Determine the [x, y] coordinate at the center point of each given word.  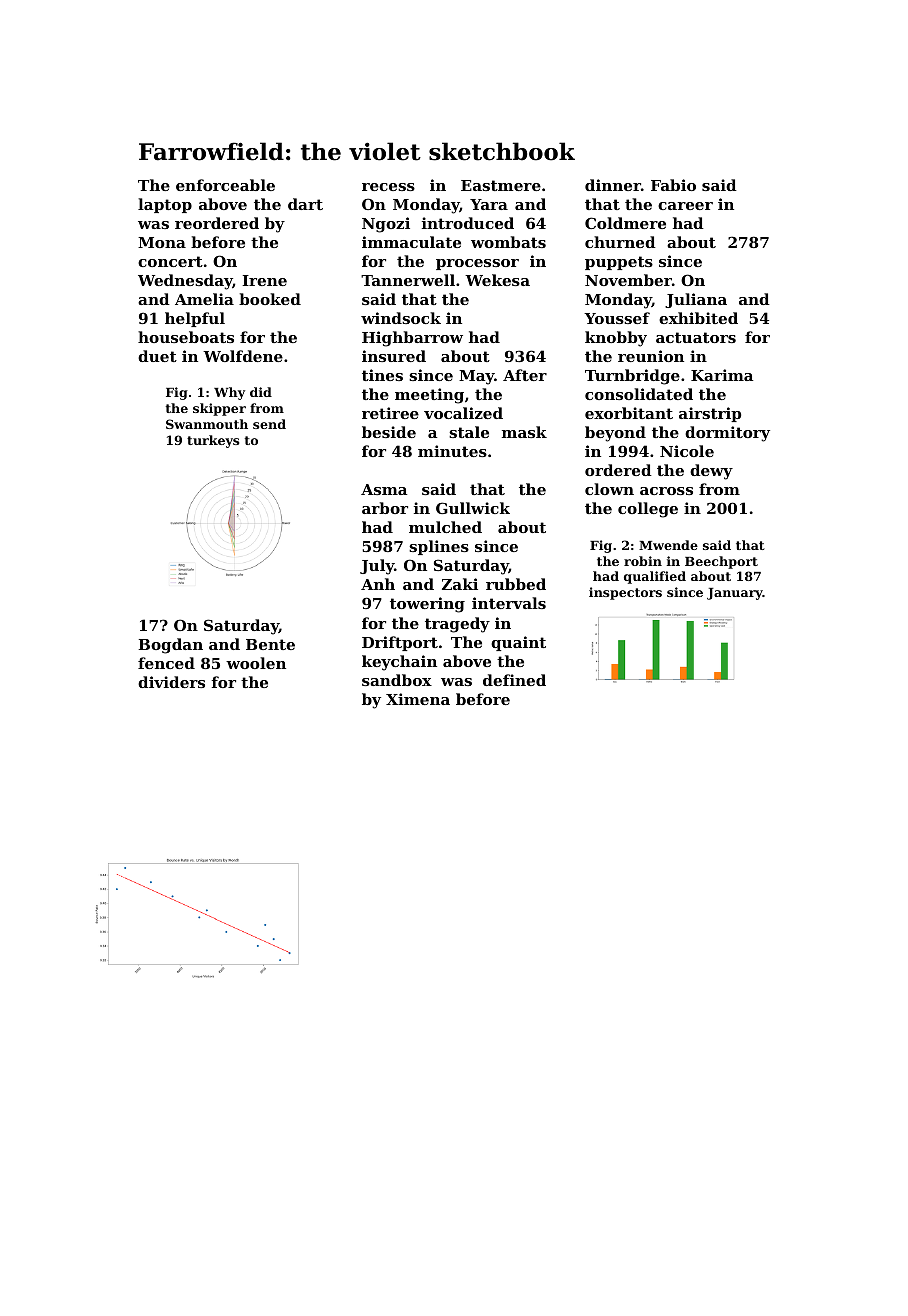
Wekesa [497, 280]
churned [620, 242]
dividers [171, 682]
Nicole [687, 451]
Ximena [418, 699]
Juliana [696, 300]
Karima [722, 375]
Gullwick [473, 508]
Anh [378, 584]
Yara [489, 204]
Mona [162, 242]
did [261, 392]
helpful [195, 319]
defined [514, 680]
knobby [616, 339]
